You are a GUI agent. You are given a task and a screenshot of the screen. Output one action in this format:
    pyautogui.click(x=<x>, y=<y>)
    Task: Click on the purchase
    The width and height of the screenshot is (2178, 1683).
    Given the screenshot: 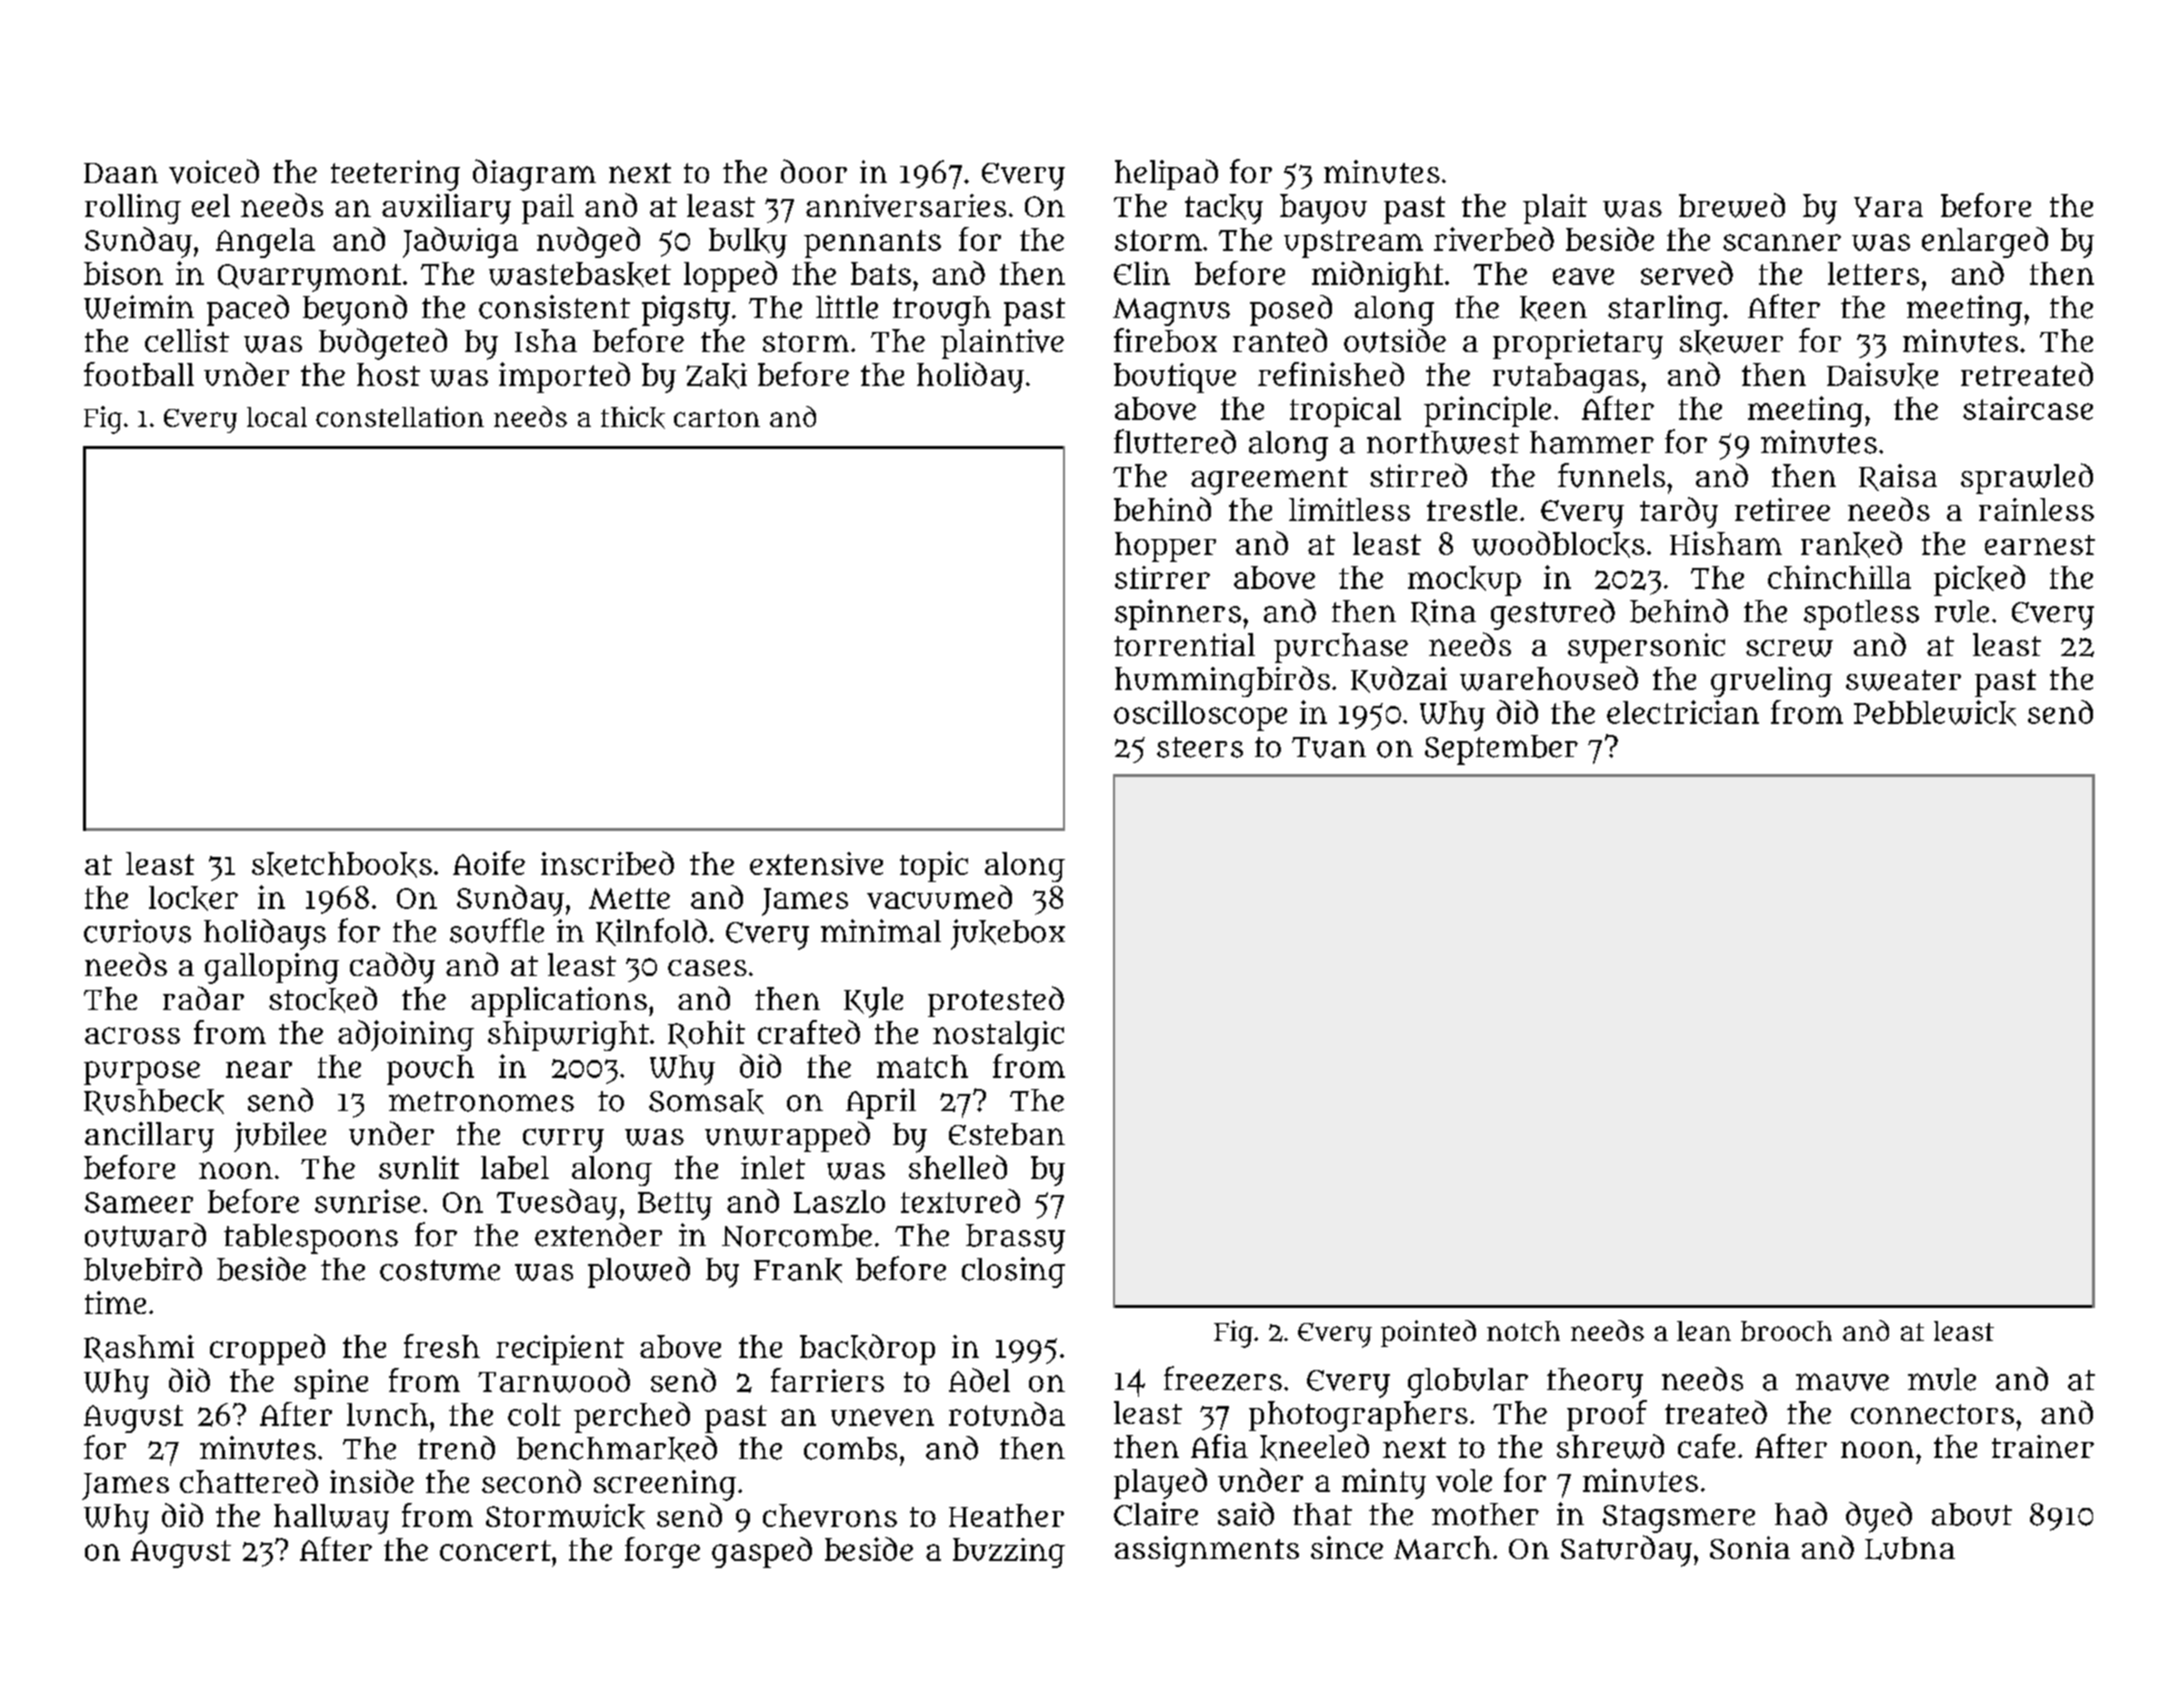 What is the action you would take?
    pyautogui.click(x=1341, y=648)
